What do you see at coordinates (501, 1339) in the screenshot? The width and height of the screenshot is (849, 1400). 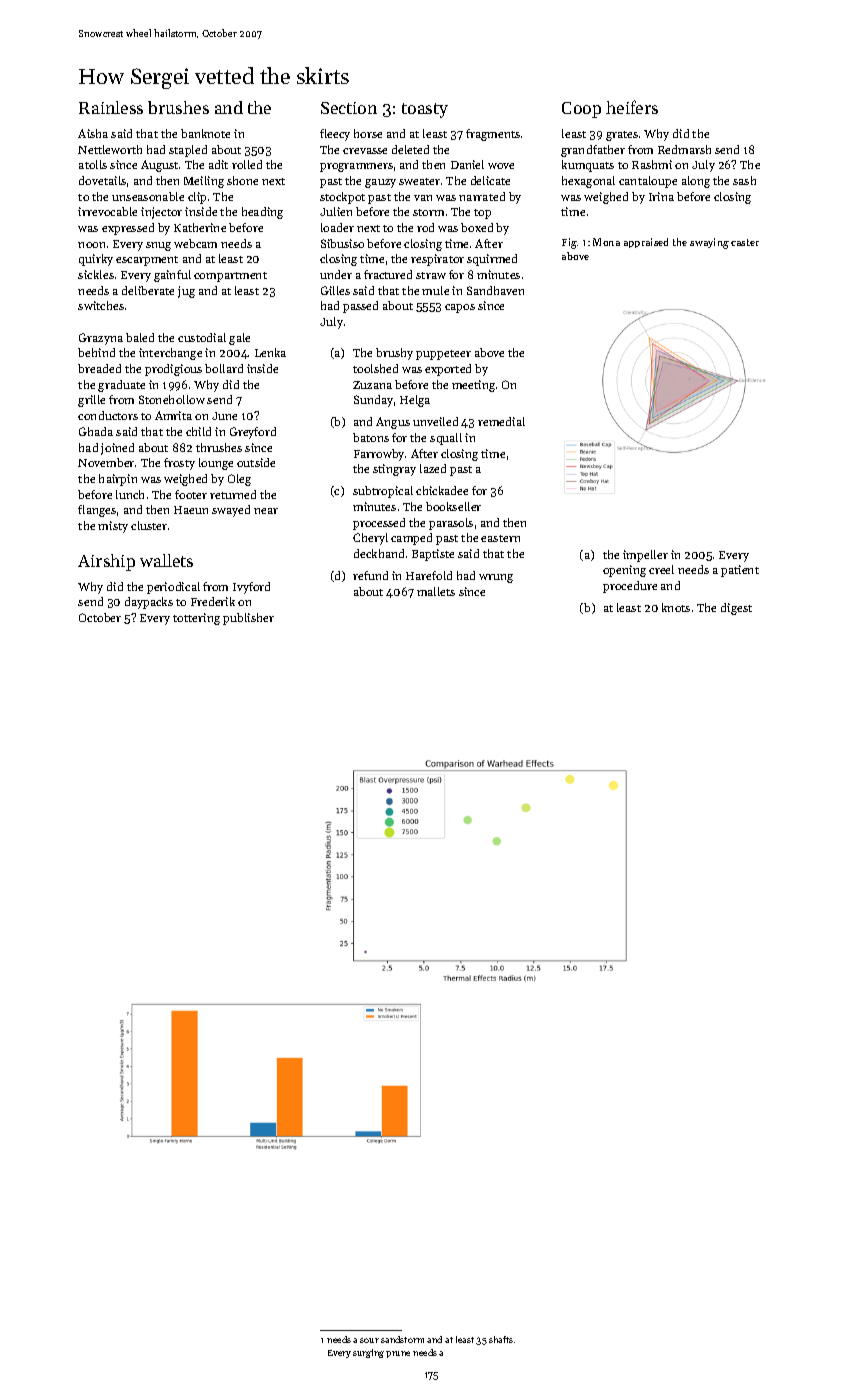 I see `shafts` at bounding box center [501, 1339].
